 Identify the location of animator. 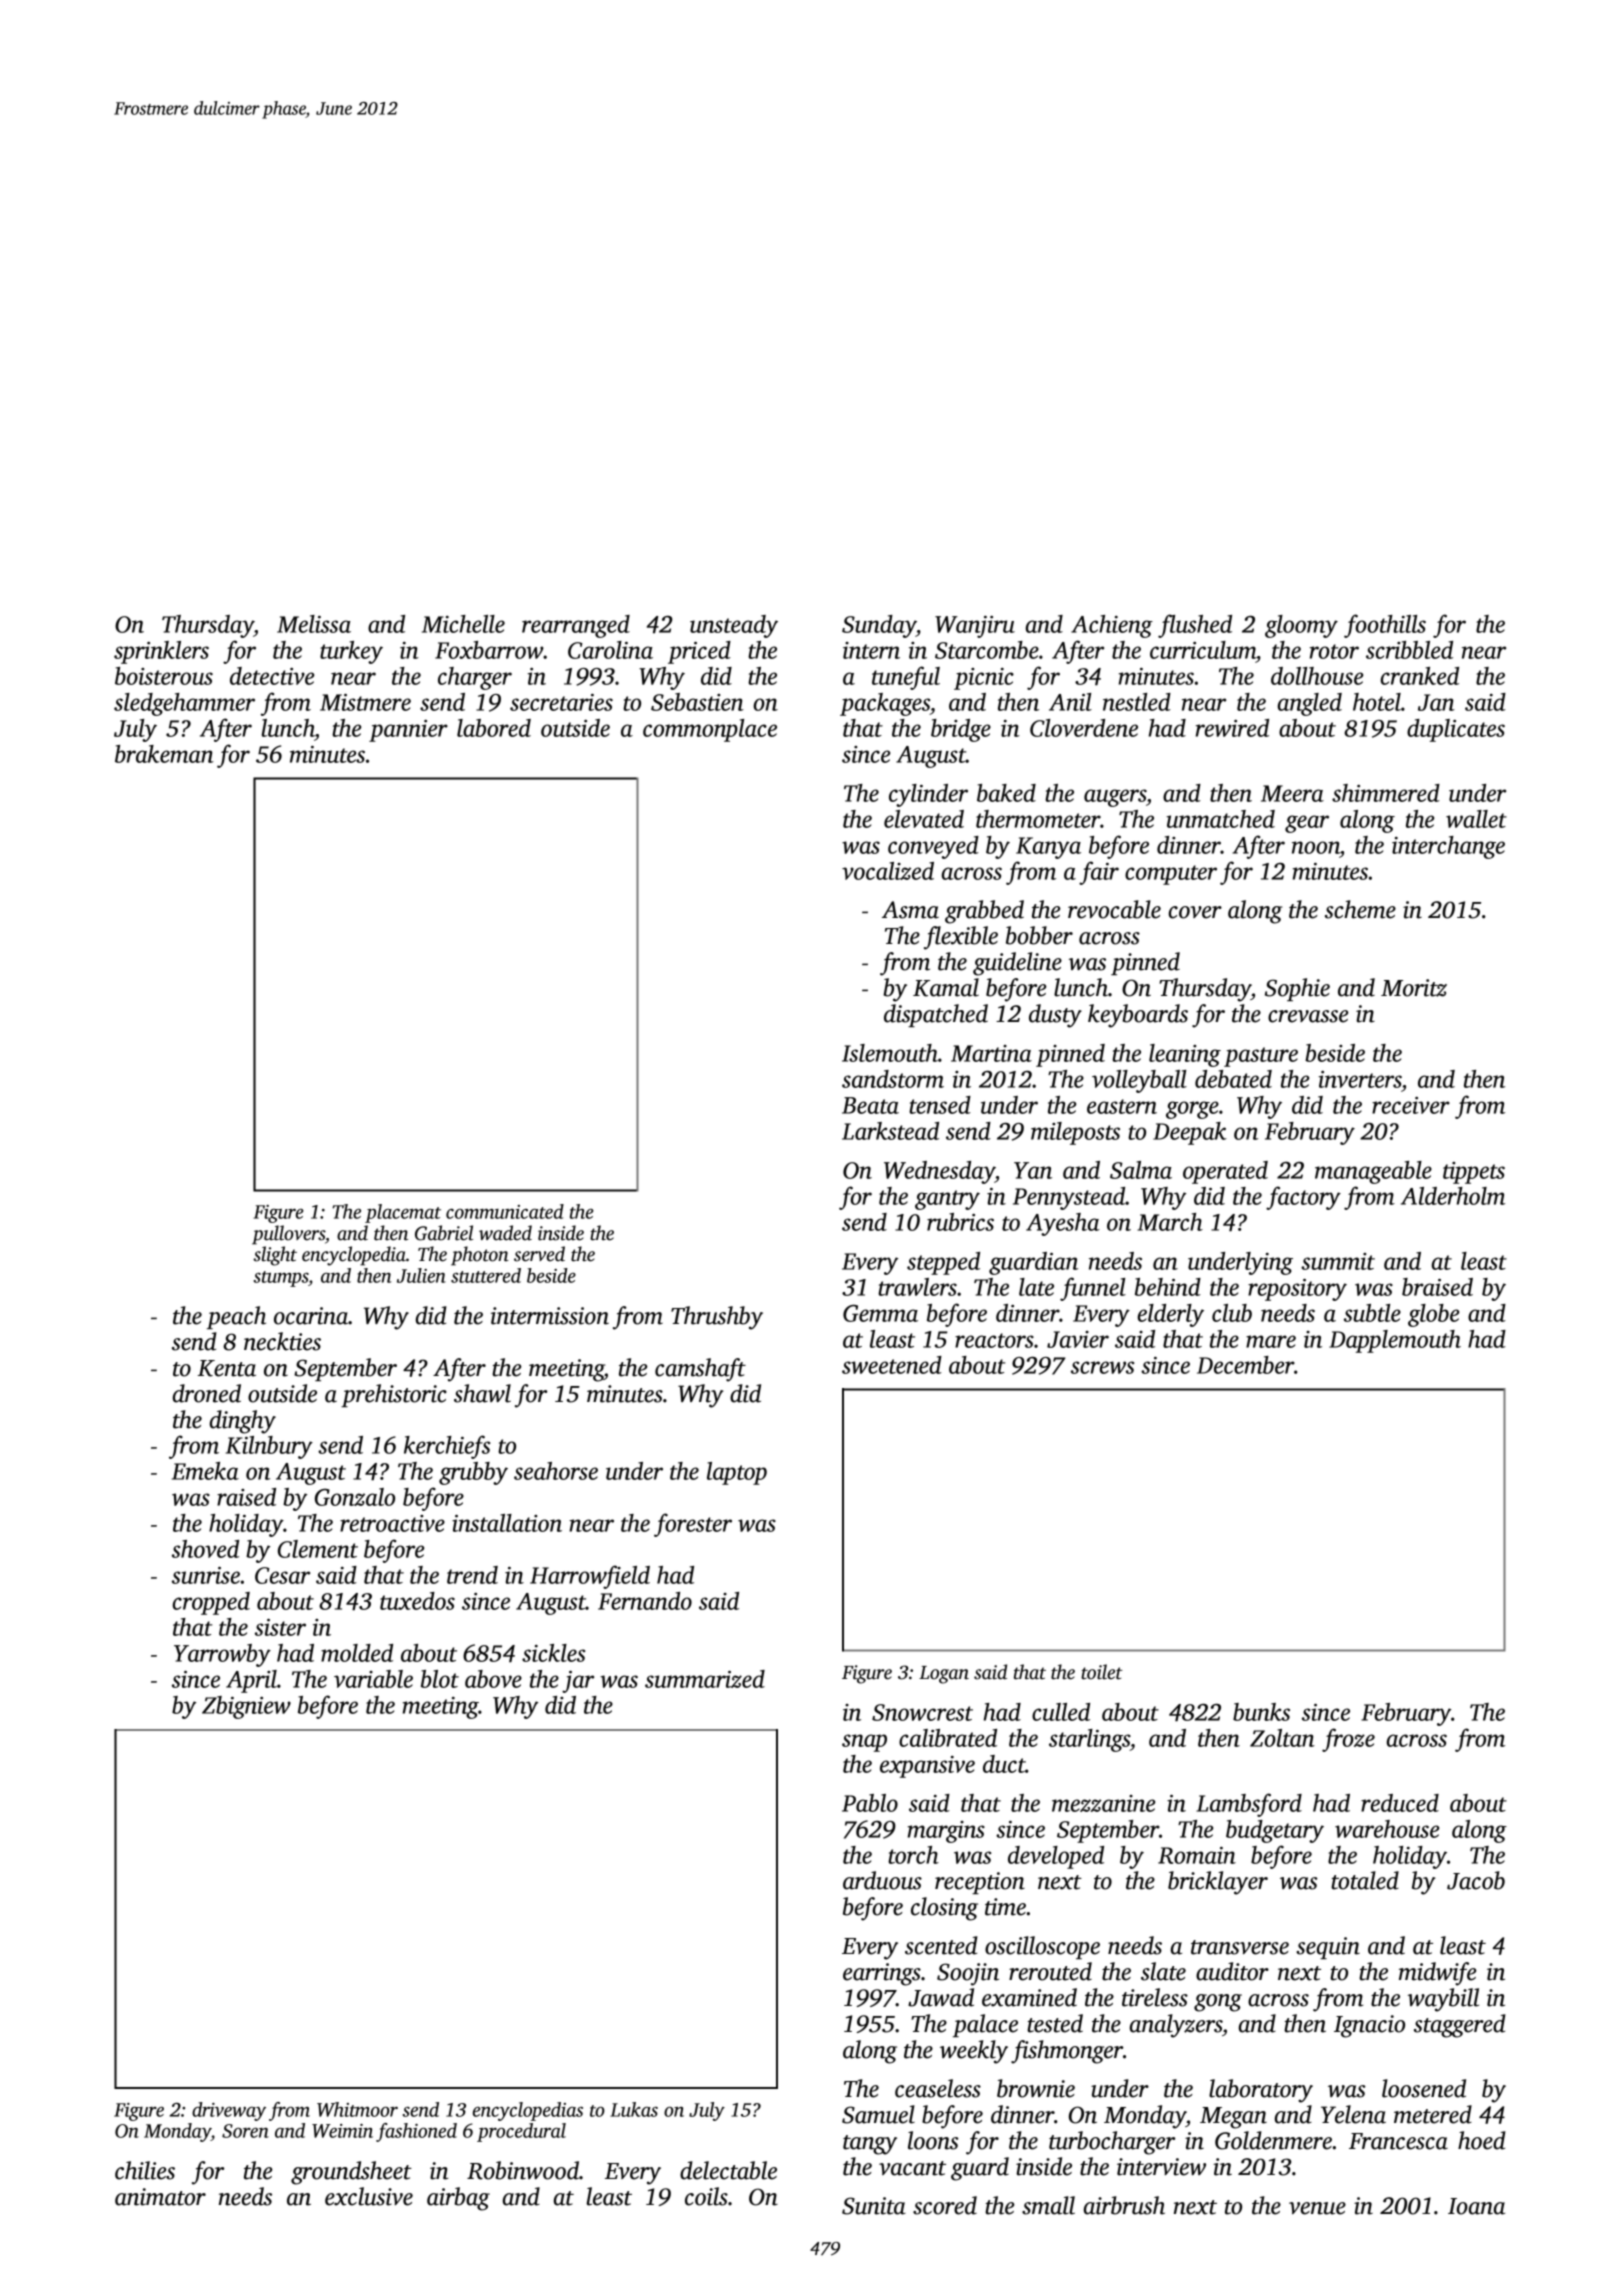
(160, 2197).
